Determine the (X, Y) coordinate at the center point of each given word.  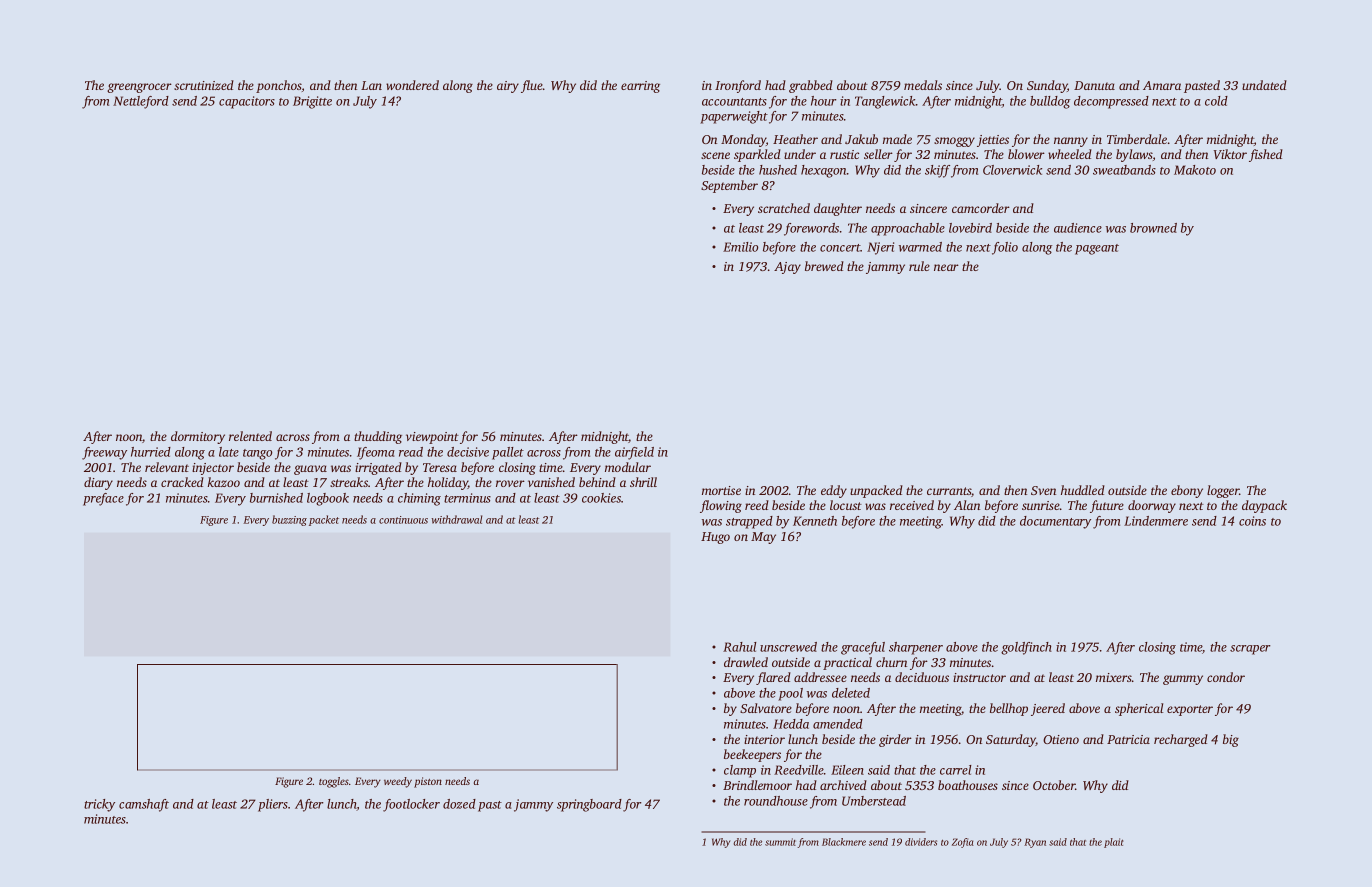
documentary (1055, 522)
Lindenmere (1156, 521)
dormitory (198, 437)
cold (1216, 101)
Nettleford (141, 102)
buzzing (289, 520)
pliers (273, 805)
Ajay (787, 268)
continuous (403, 520)
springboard (589, 805)
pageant (1097, 249)
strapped (749, 522)
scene (715, 155)
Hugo (715, 538)
